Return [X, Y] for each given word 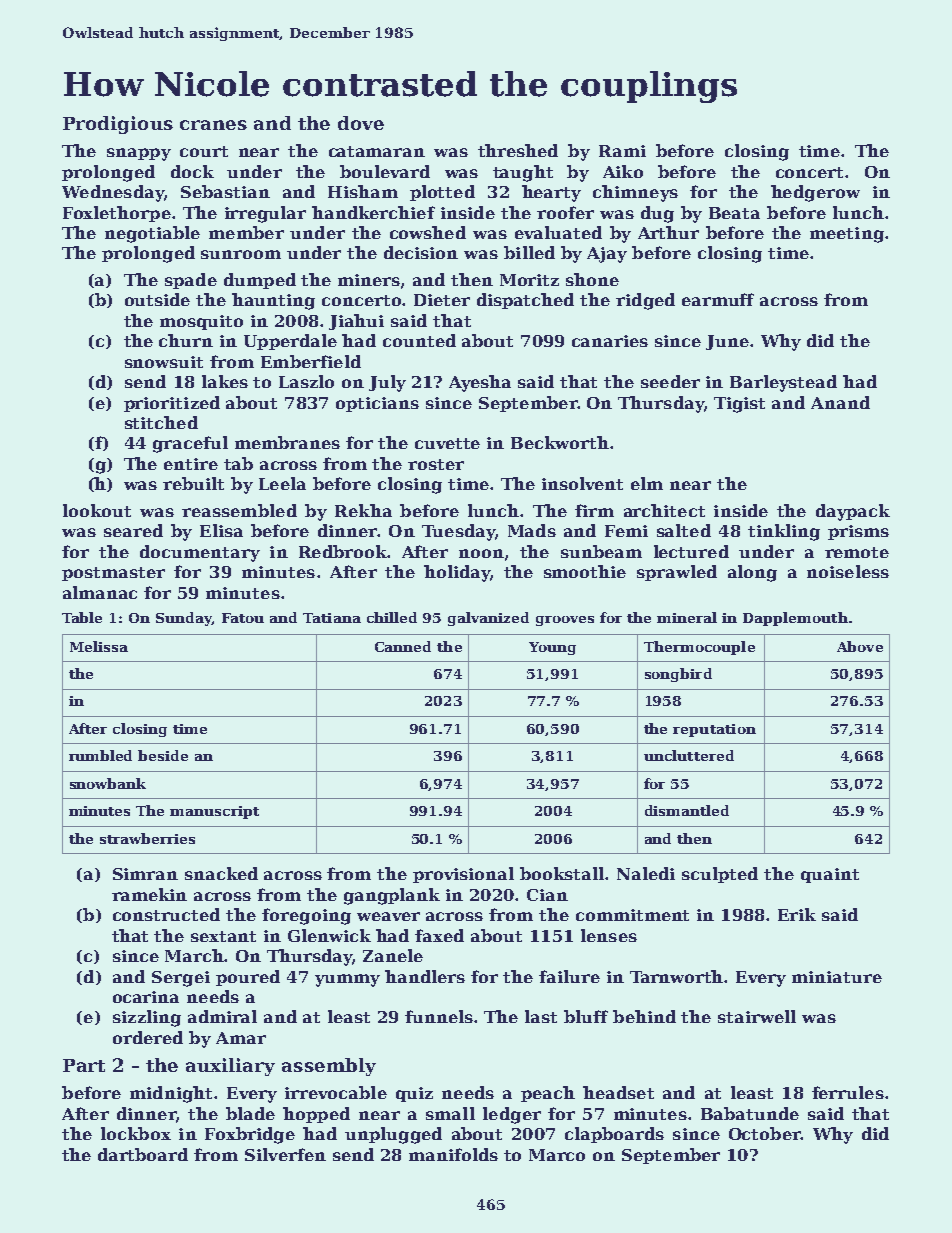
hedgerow [815, 193]
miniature [837, 977]
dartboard [143, 1154]
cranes [213, 125]
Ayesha [480, 383]
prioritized [172, 404]
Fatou [243, 618]
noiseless [848, 571]
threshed [518, 150]
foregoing [306, 916]
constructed [166, 914]
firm [594, 510]
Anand [840, 402]
